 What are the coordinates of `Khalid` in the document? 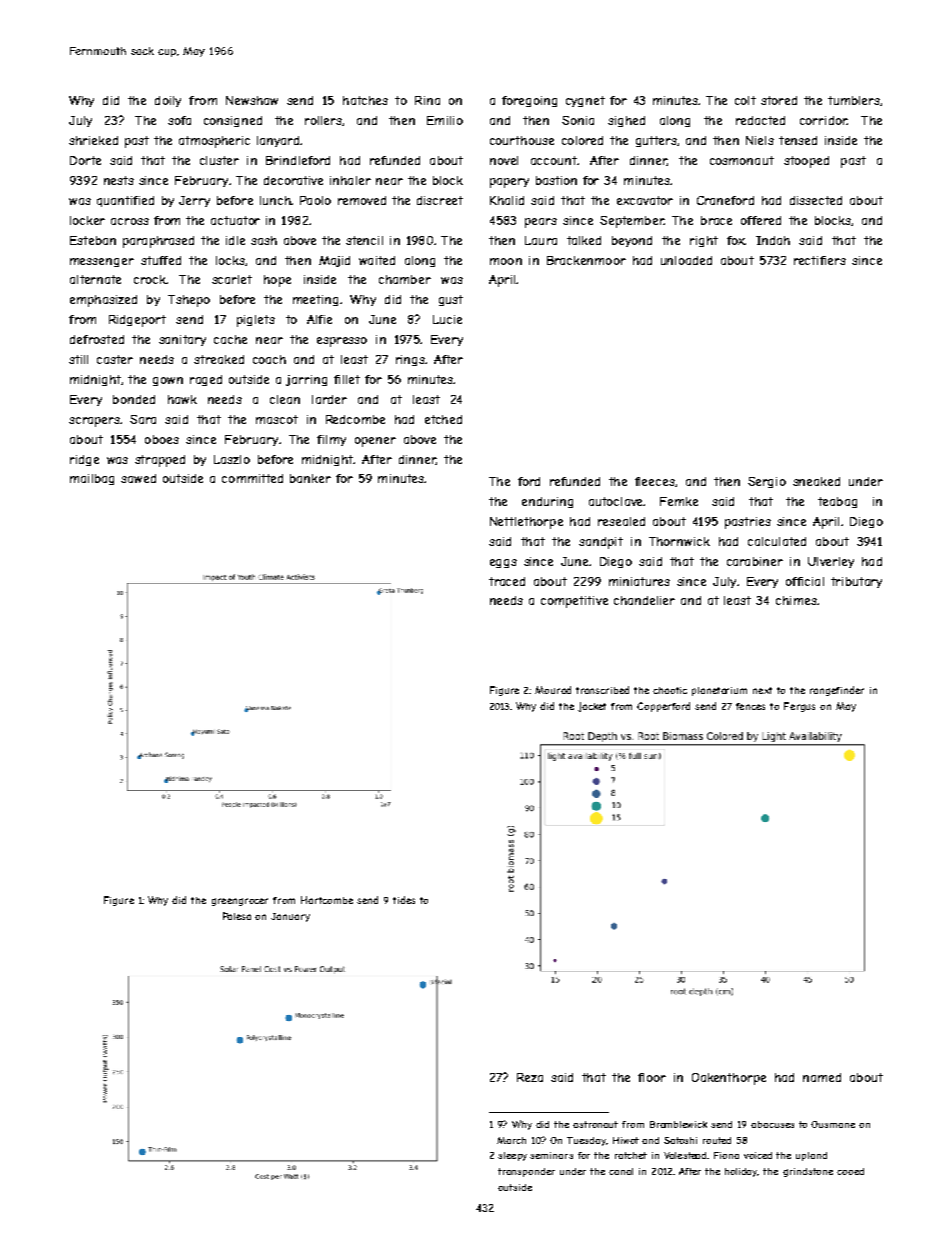 It's located at (507, 200).
